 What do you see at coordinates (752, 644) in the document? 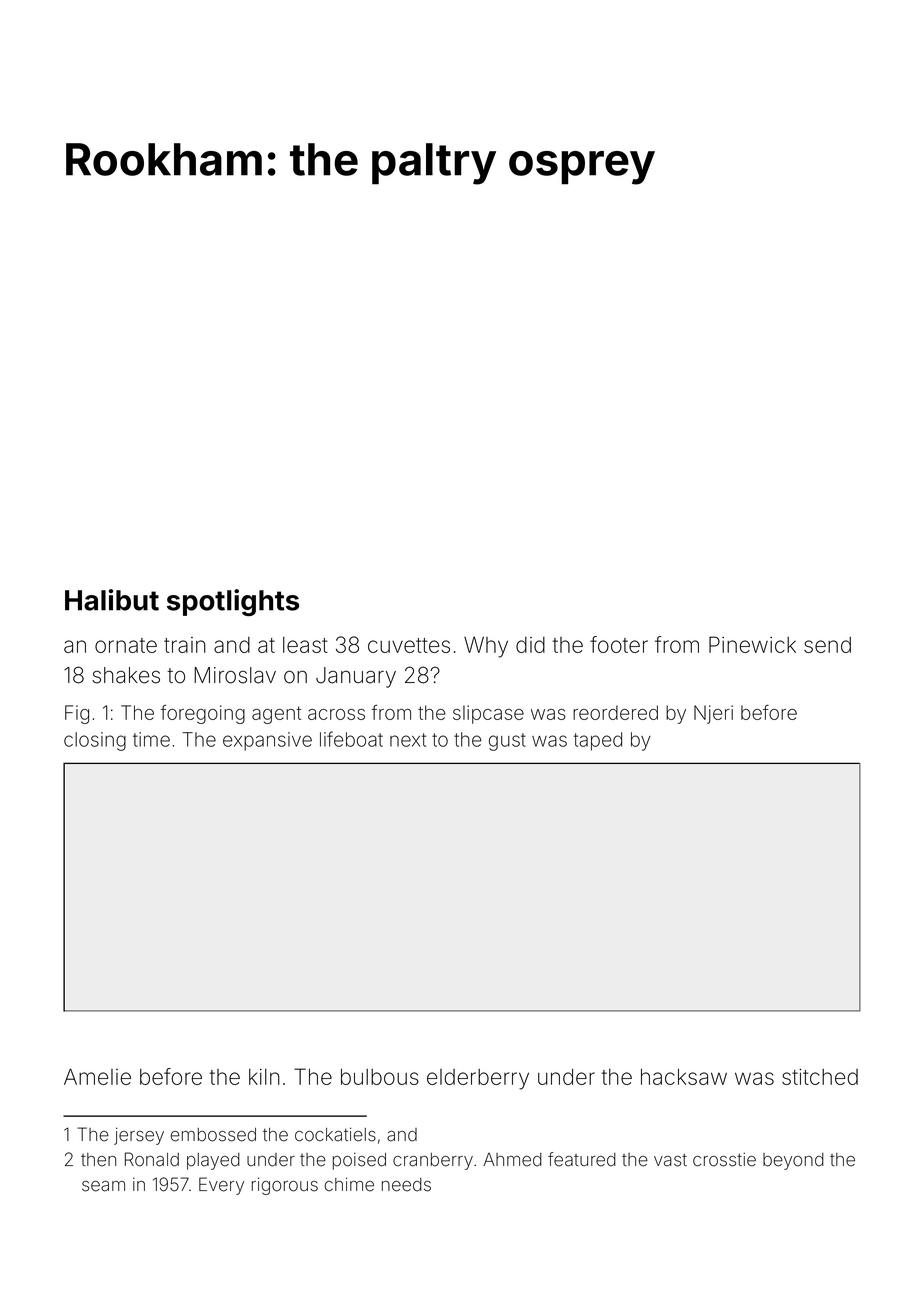
I see `Pinewick` at bounding box center [752, 644].
